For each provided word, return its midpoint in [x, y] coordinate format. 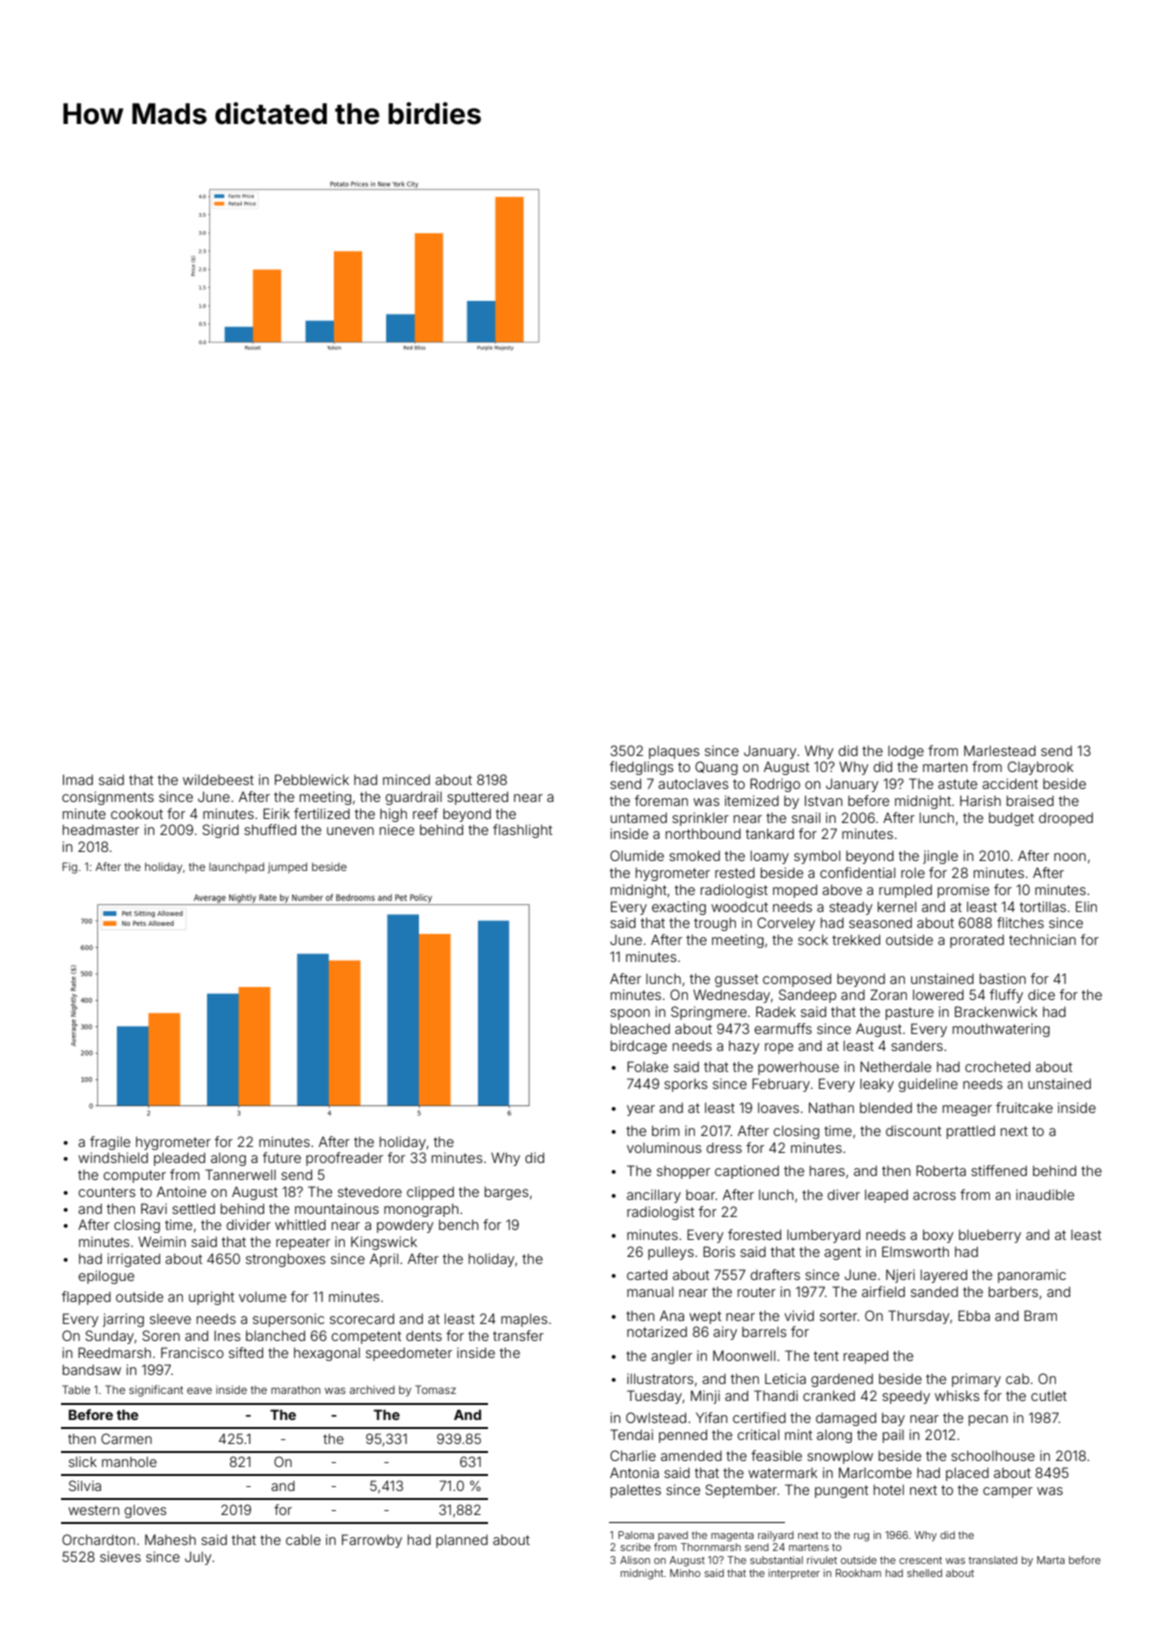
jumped [287, 867]
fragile [110, 1143]
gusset [736, 980]
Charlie [633, 1455]
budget [1011, 819]
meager [967, 1110]
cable [303, 1539]
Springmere [709, 1013]
